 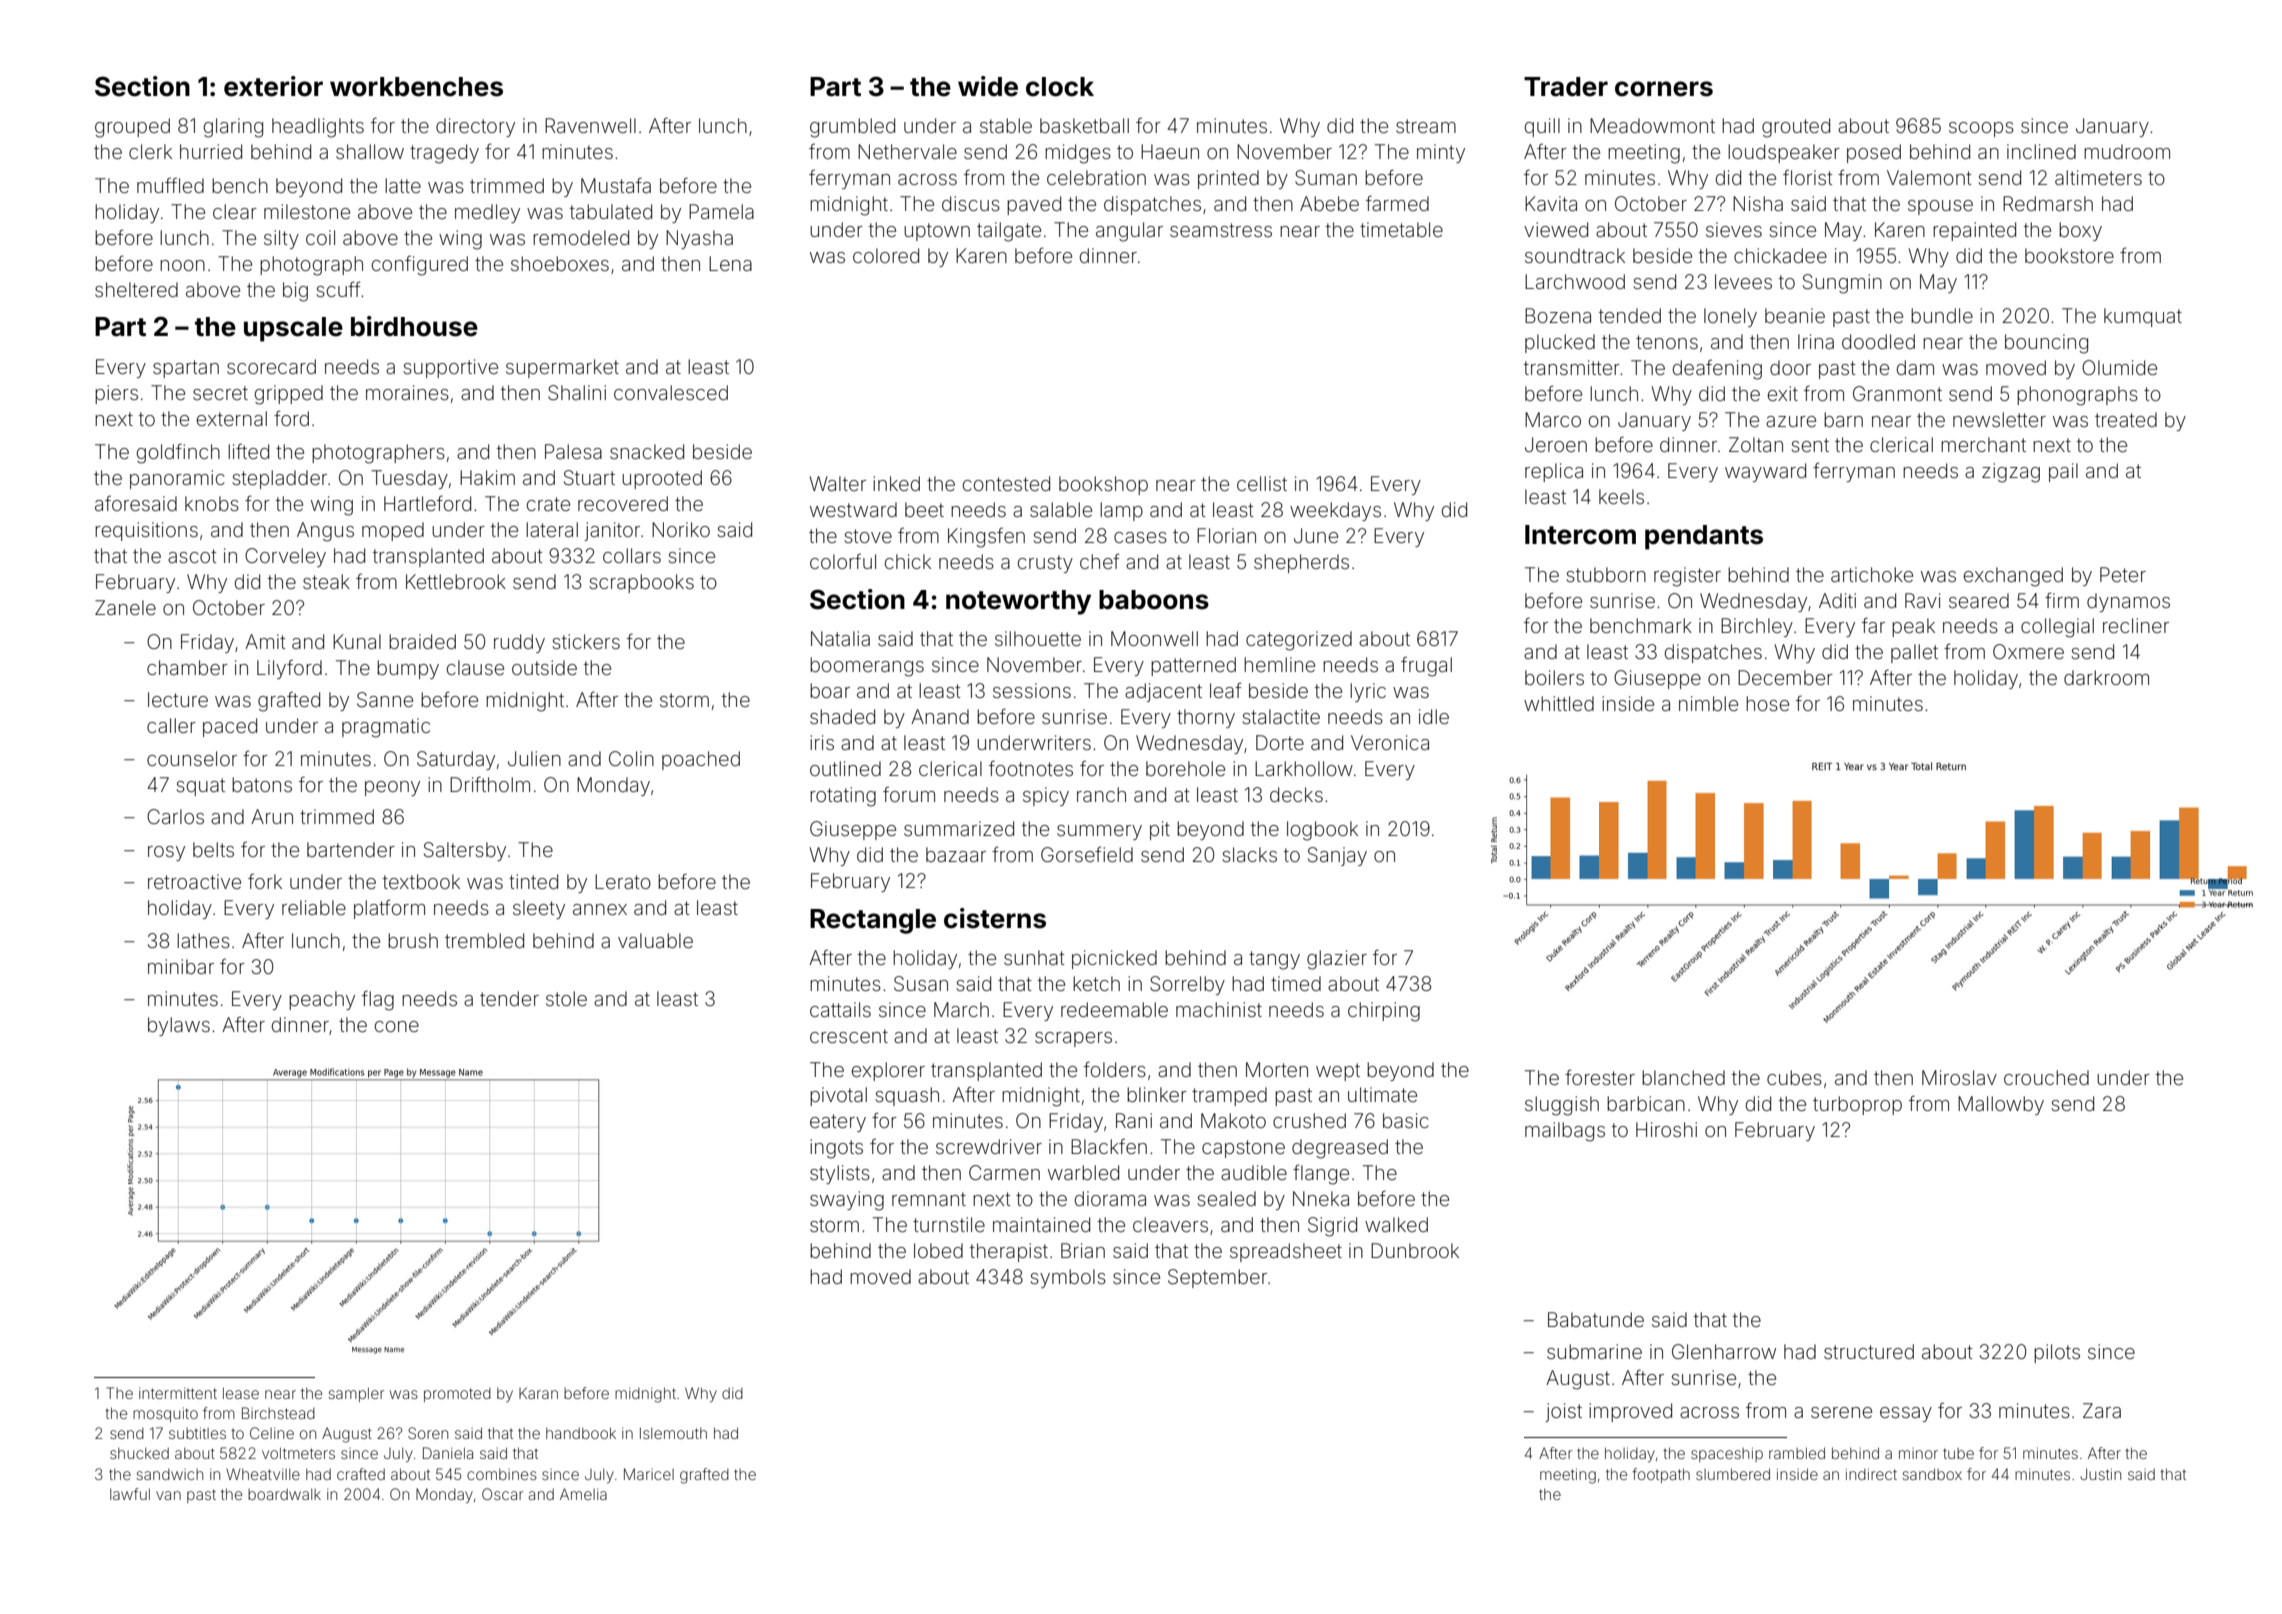 I want to click on kumquat, so click(x=2143, y=317).
